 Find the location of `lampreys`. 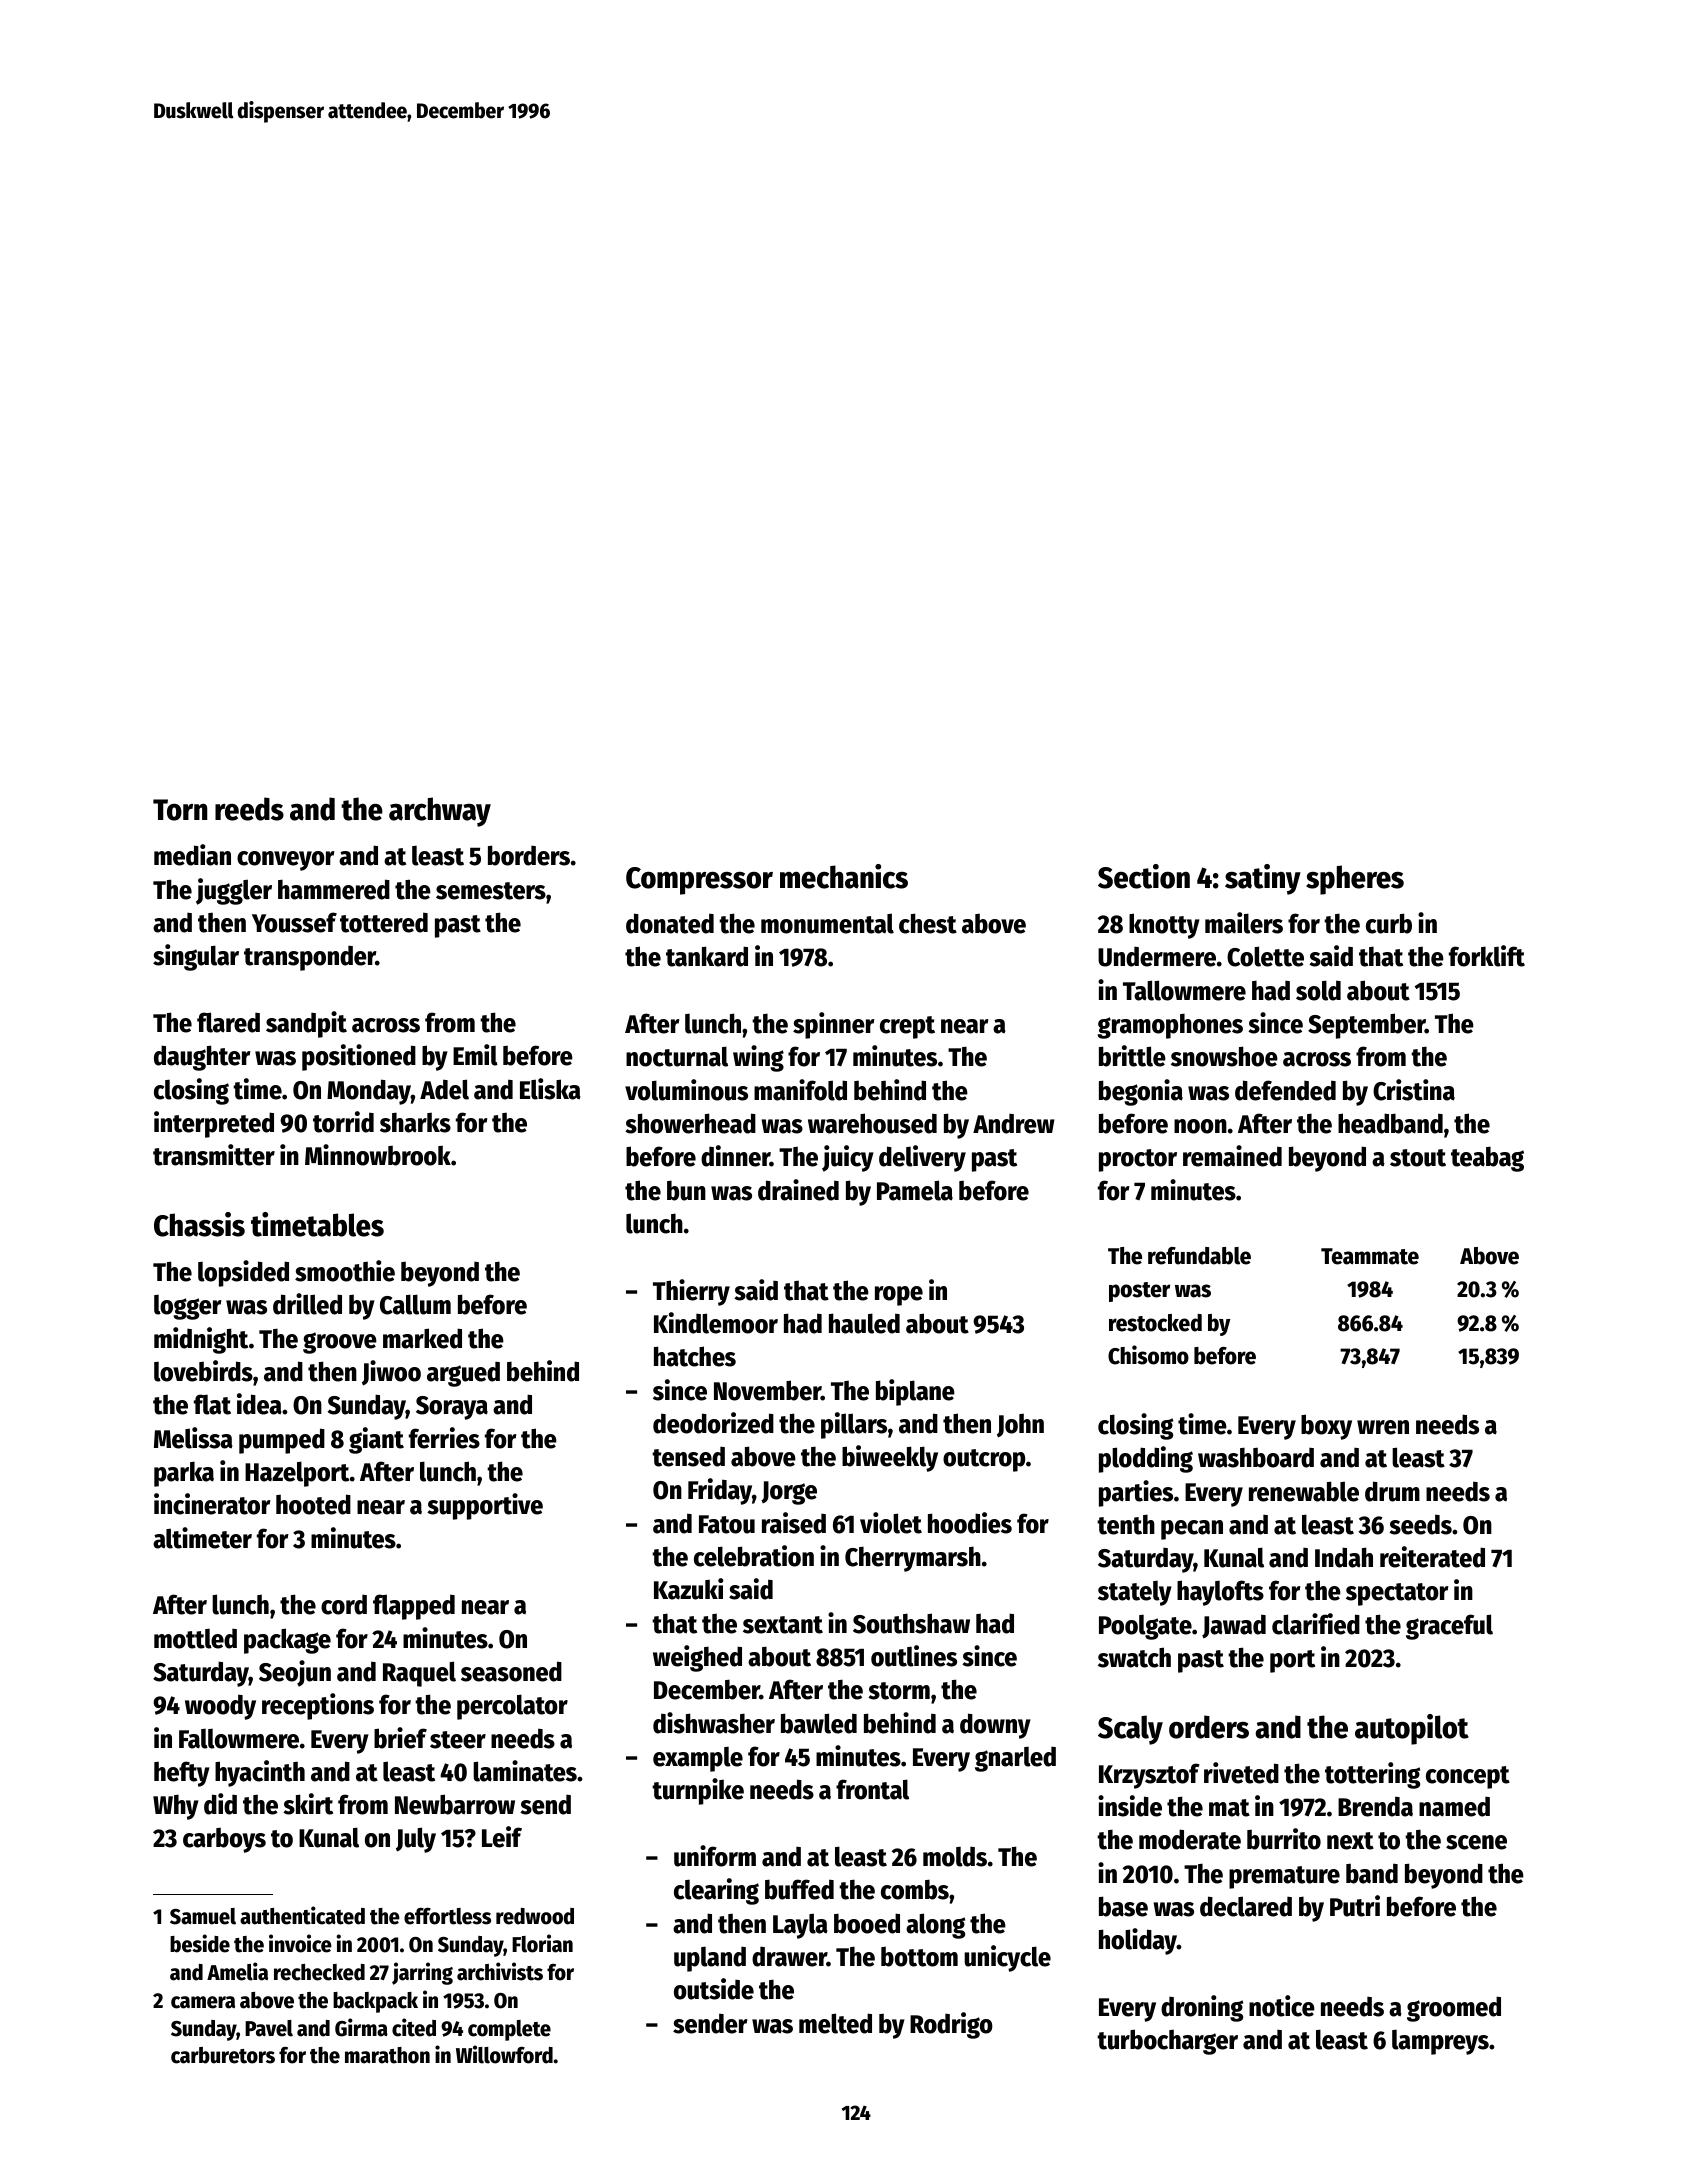

lampreys is located at coordinates (1440, 2042).
